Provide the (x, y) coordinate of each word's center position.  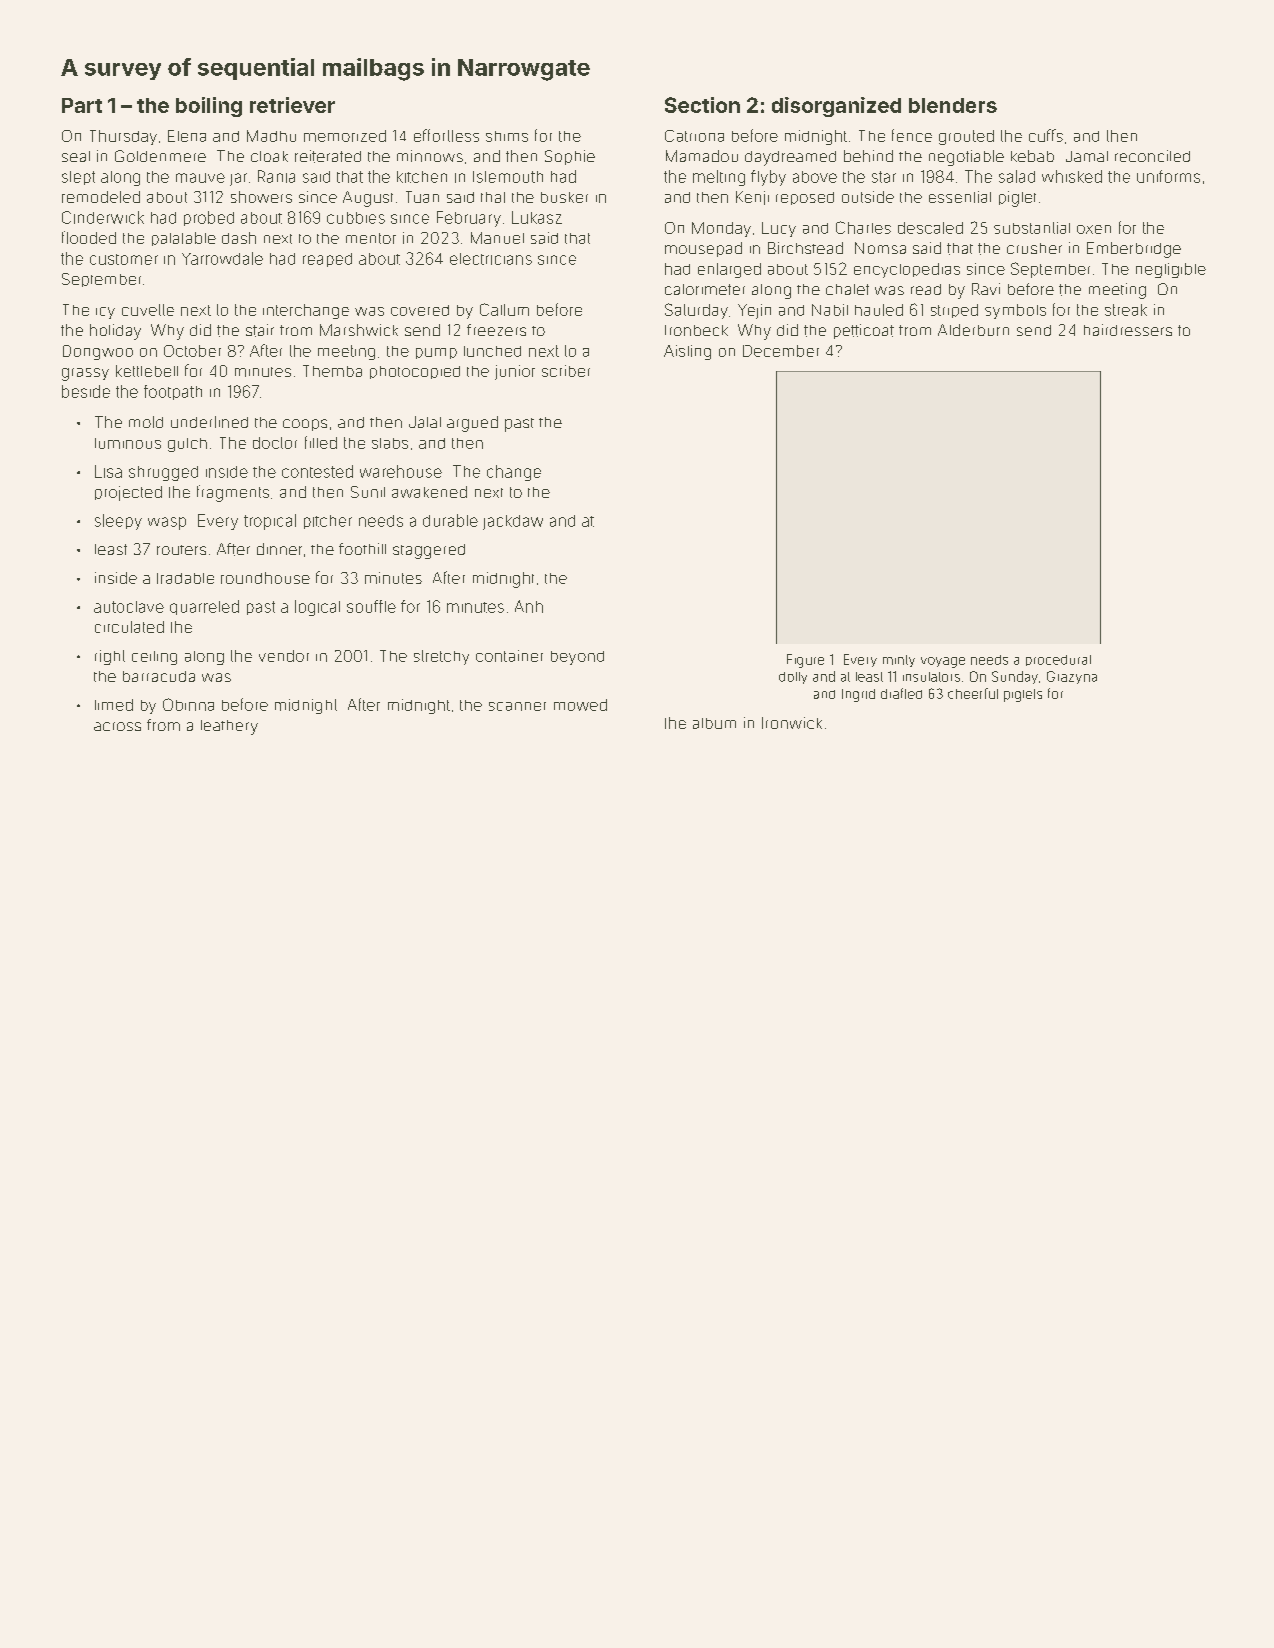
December (781, 351)
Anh (529, 606)
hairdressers (1128, 330)
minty (899, 661)
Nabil (830, 310)
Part (82, 105)
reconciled (1152, 156)
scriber (566, 371)
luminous (128, 443)
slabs (390, 443)
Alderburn (973, 330)
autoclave (129, 607)
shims (507, 136)
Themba (332, 371)
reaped (327, 260)
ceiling (154, 658)
